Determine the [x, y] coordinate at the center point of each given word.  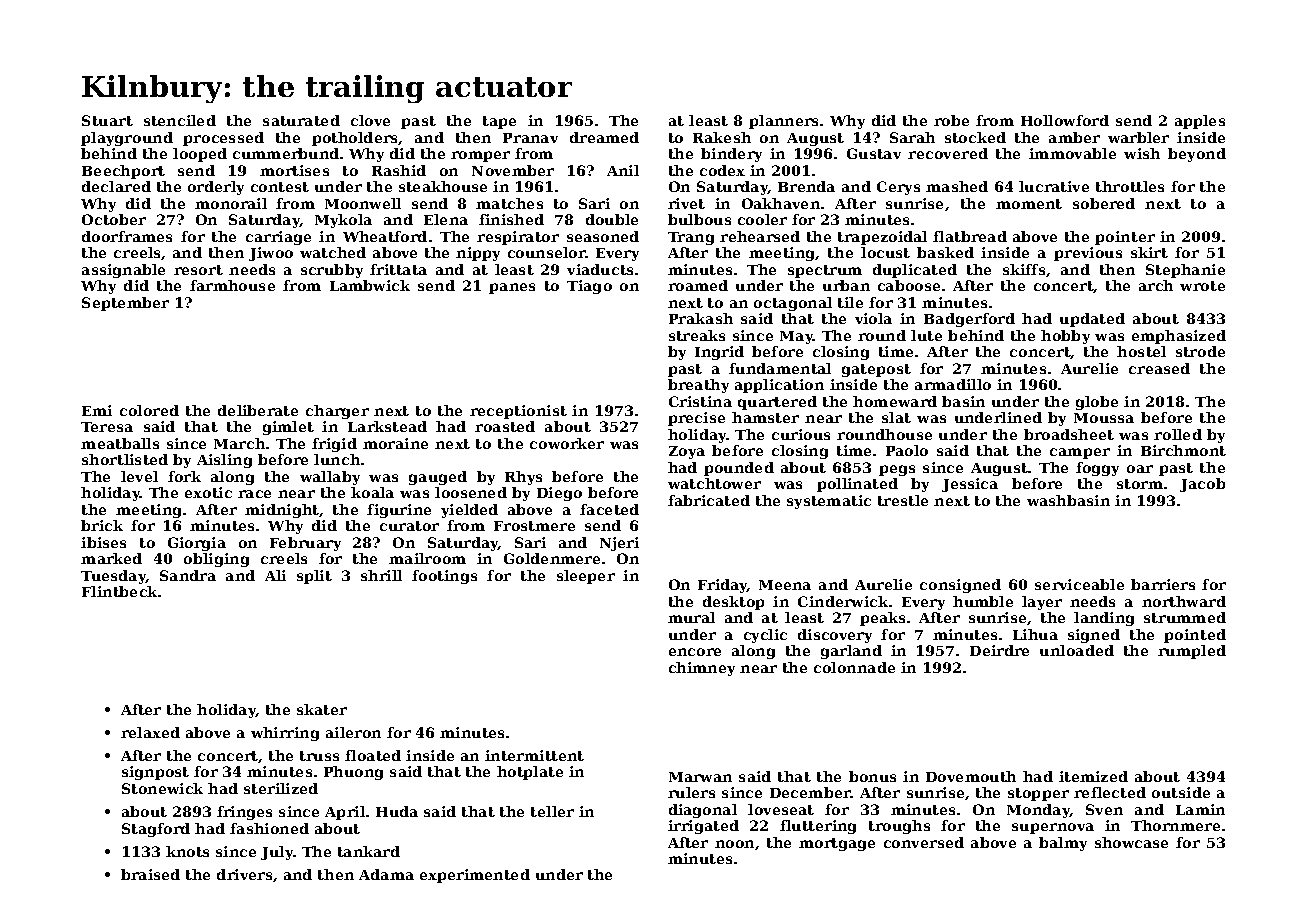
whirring [285, 734]
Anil [623, 170]
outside [1181, 792]
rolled [1178, 434]
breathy [698, 386]
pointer [1125, 238]
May [796, 337]
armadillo [953, 384]
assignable [123, 271]
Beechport [123, 172]
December [810, 792]
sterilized [281, 788]
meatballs [120, 443]
